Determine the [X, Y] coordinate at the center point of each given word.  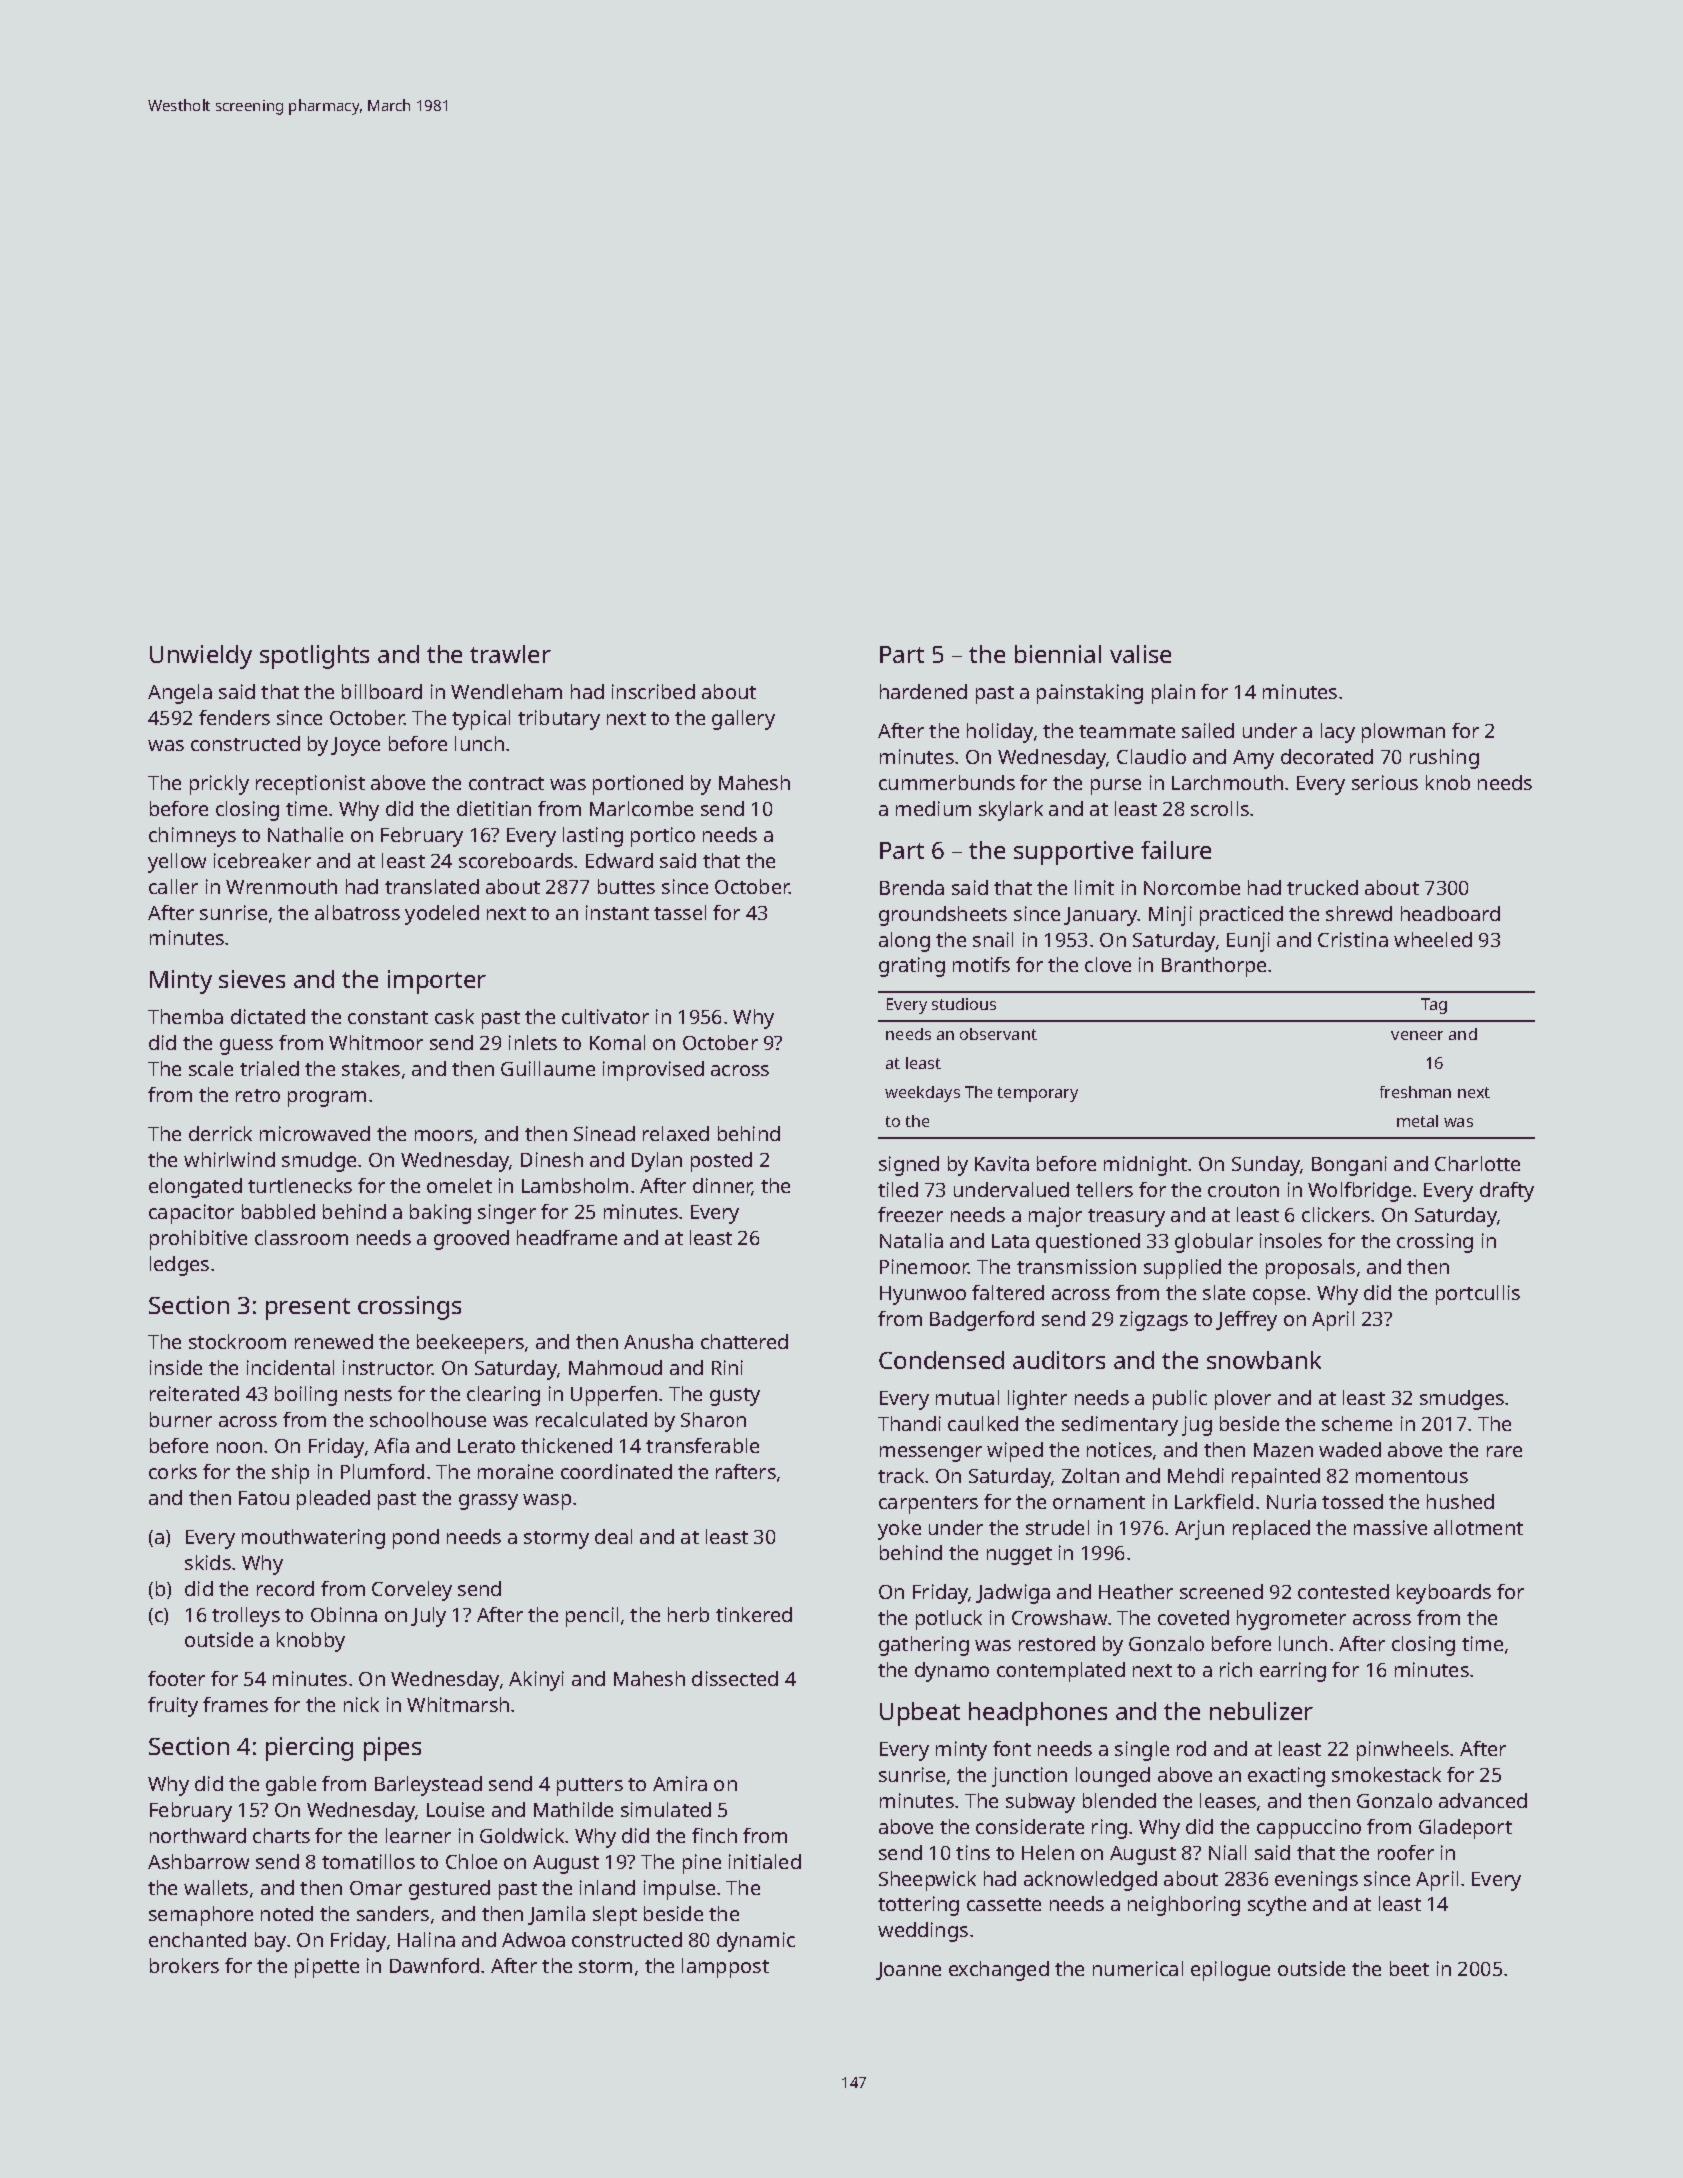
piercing [309, 1749]
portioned [638, 785]
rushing [1444, 759]
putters [590, 1787]
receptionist [310, 785]
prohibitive [198, 1240]
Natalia [911, 1240]
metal [1417, 1121]
